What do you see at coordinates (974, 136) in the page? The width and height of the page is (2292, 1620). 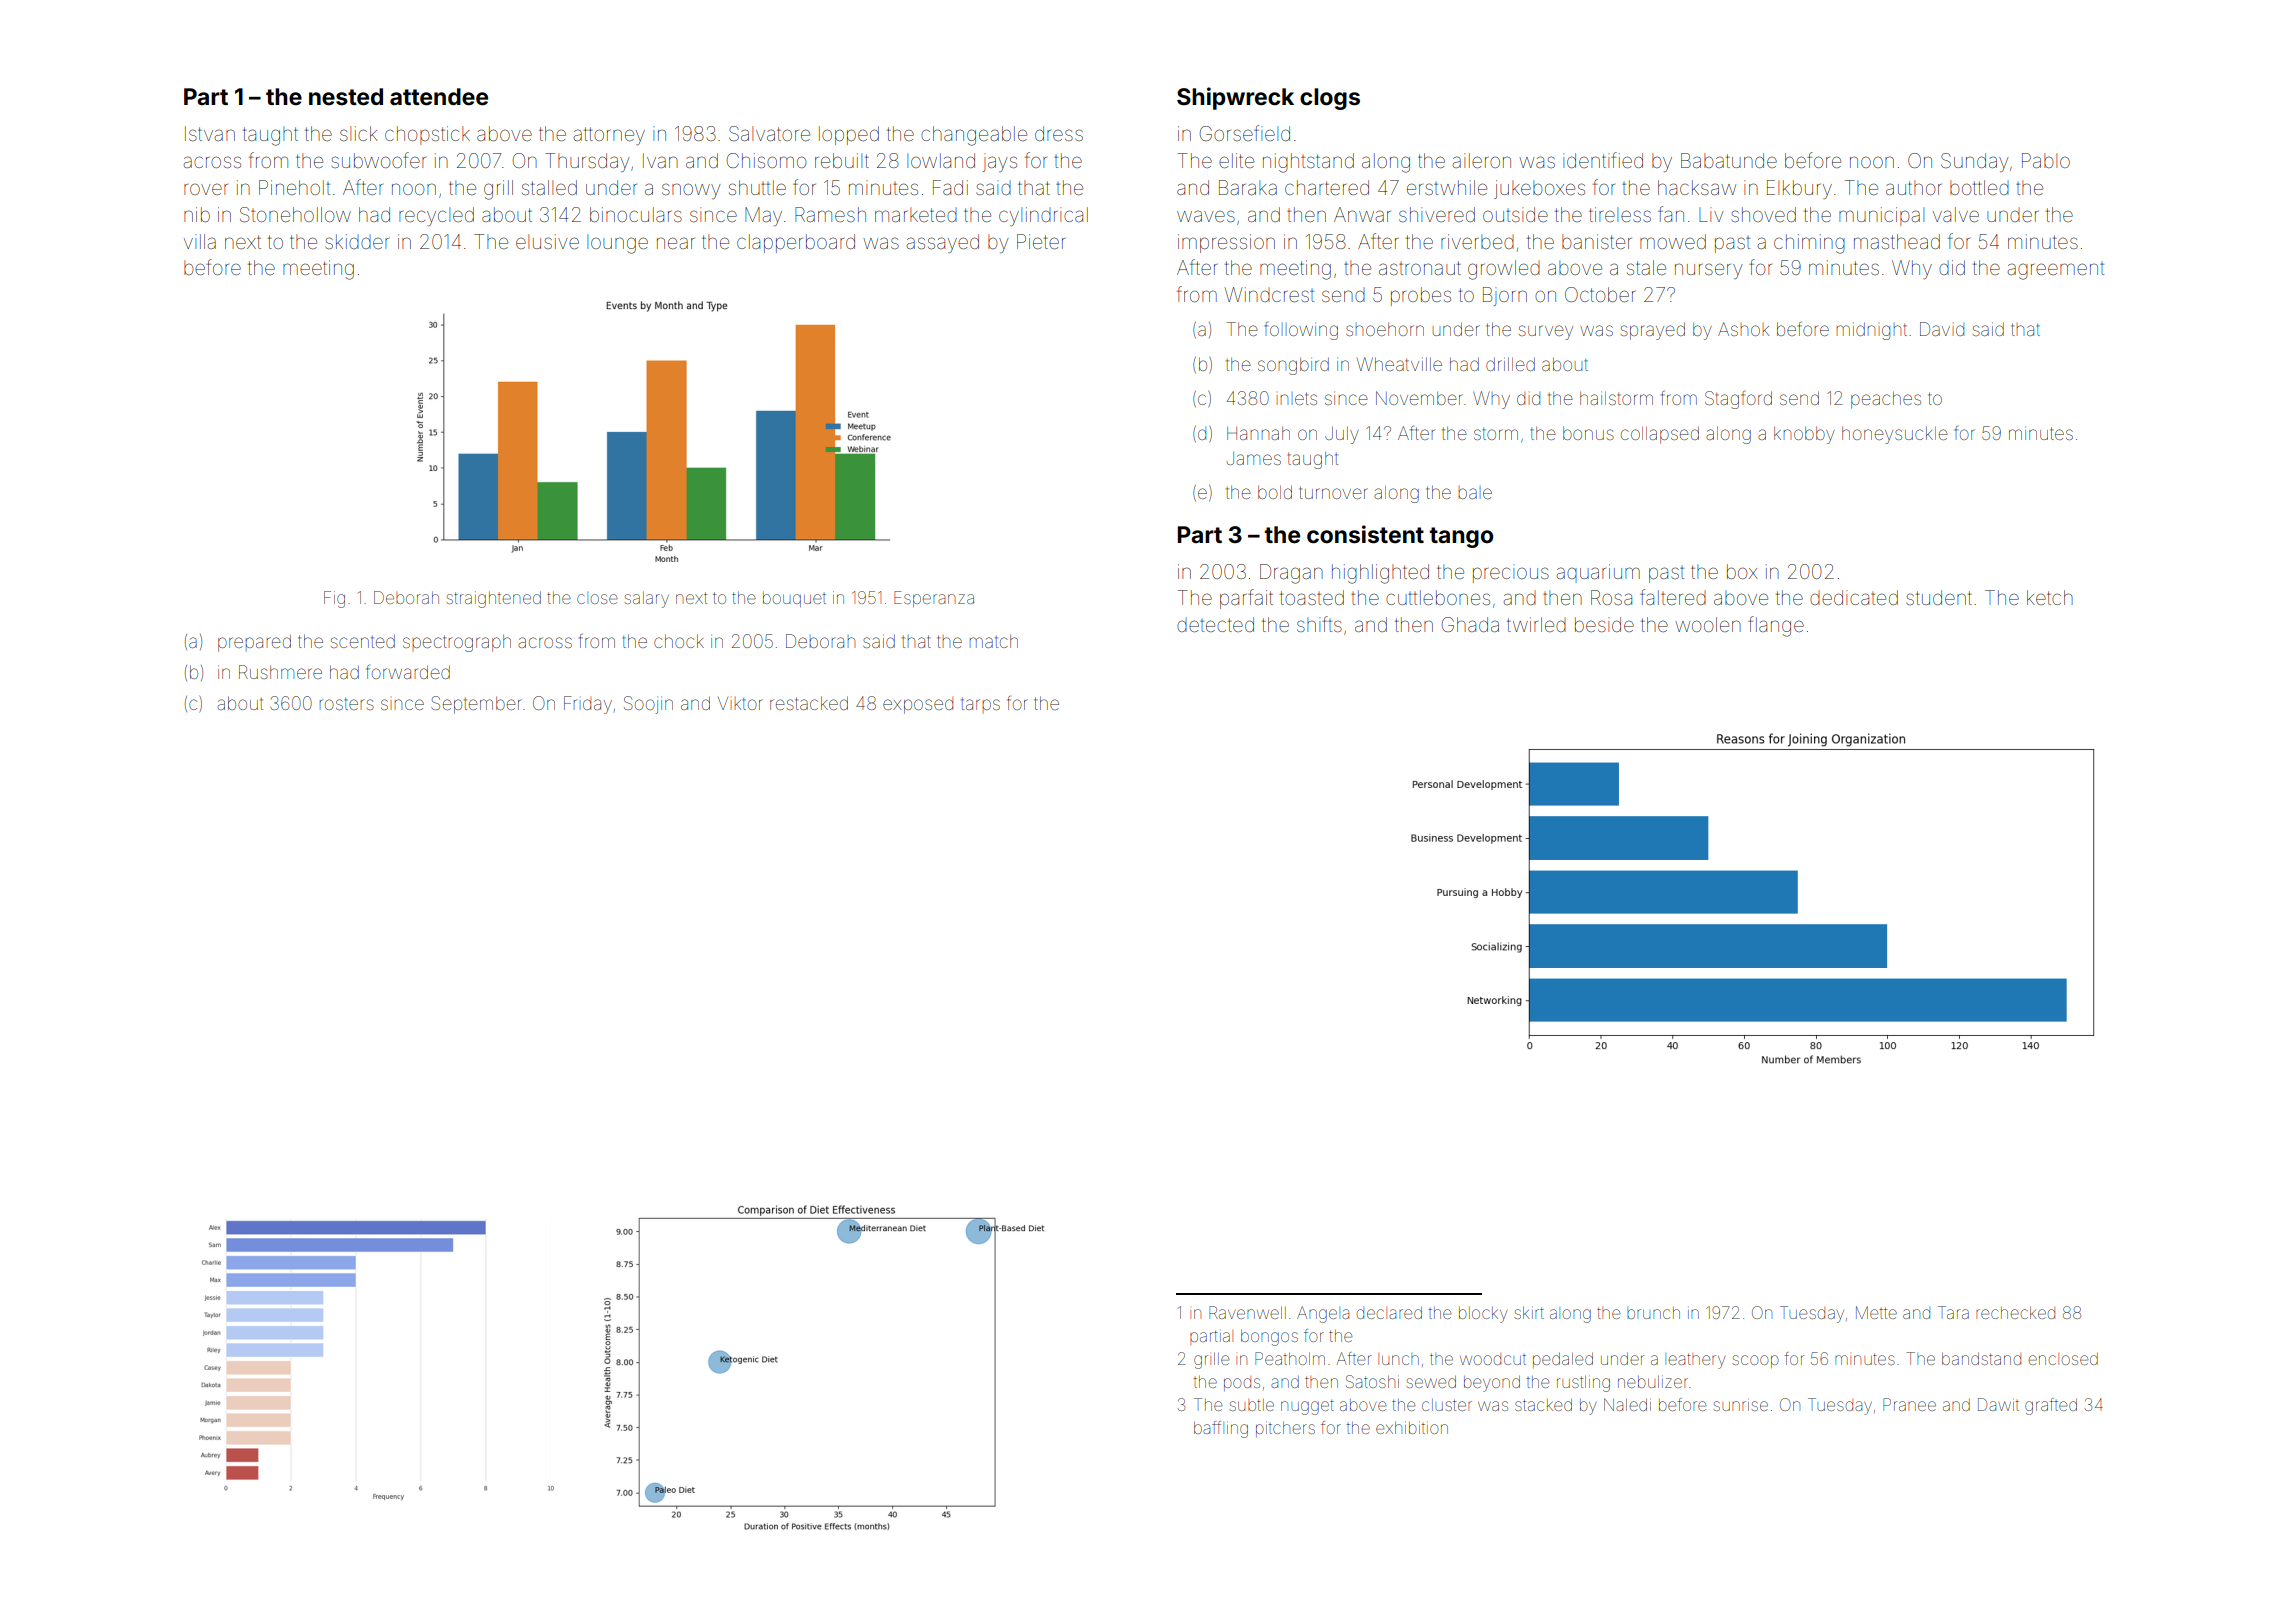 I see `changeable` at bounding box center [974, 136].
